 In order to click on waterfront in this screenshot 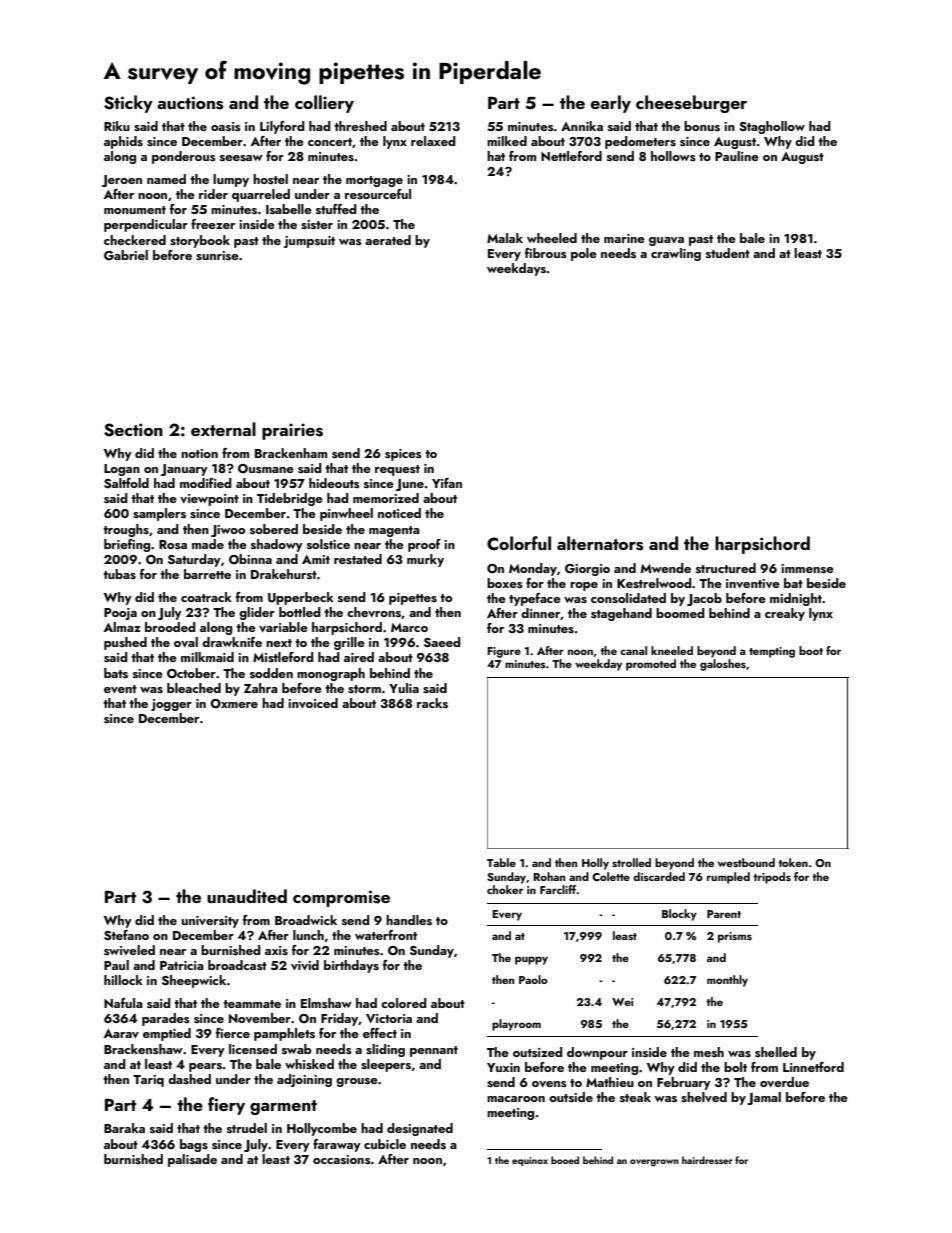, I will do `click(386, 935)`.
